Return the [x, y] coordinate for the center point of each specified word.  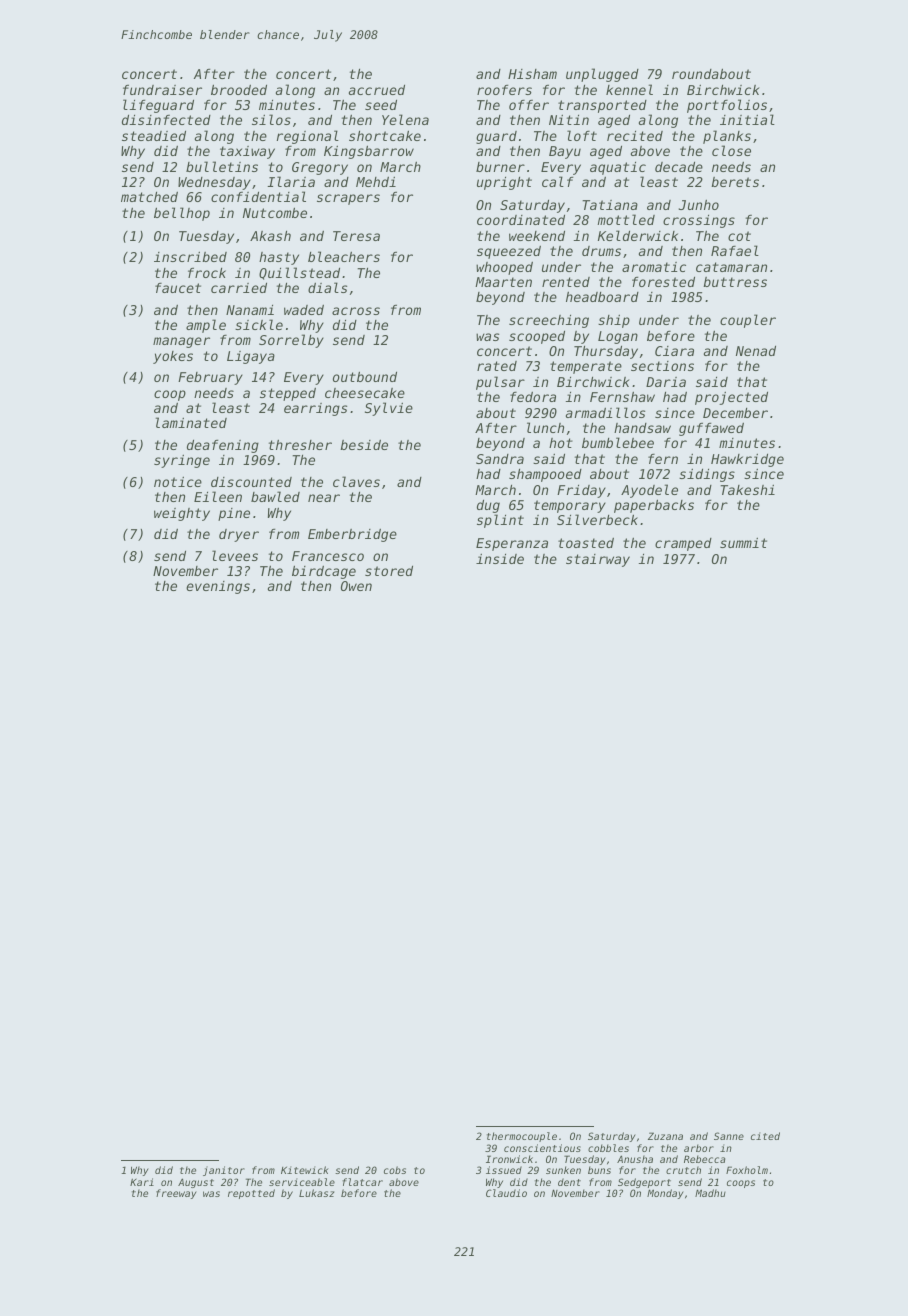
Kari [142, 1182]
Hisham [532, 74]
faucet [178, 287]
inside [500, 558]
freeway [176, 1194]
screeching [549, 321]
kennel [629, 89]
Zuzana [665, 1136]
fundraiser [162, 89]
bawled [275, 496]
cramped [683, 544]
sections [662, 366]
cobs [395, 1170]
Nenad [756, 350]
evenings [218, 587]
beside [364, 445]
